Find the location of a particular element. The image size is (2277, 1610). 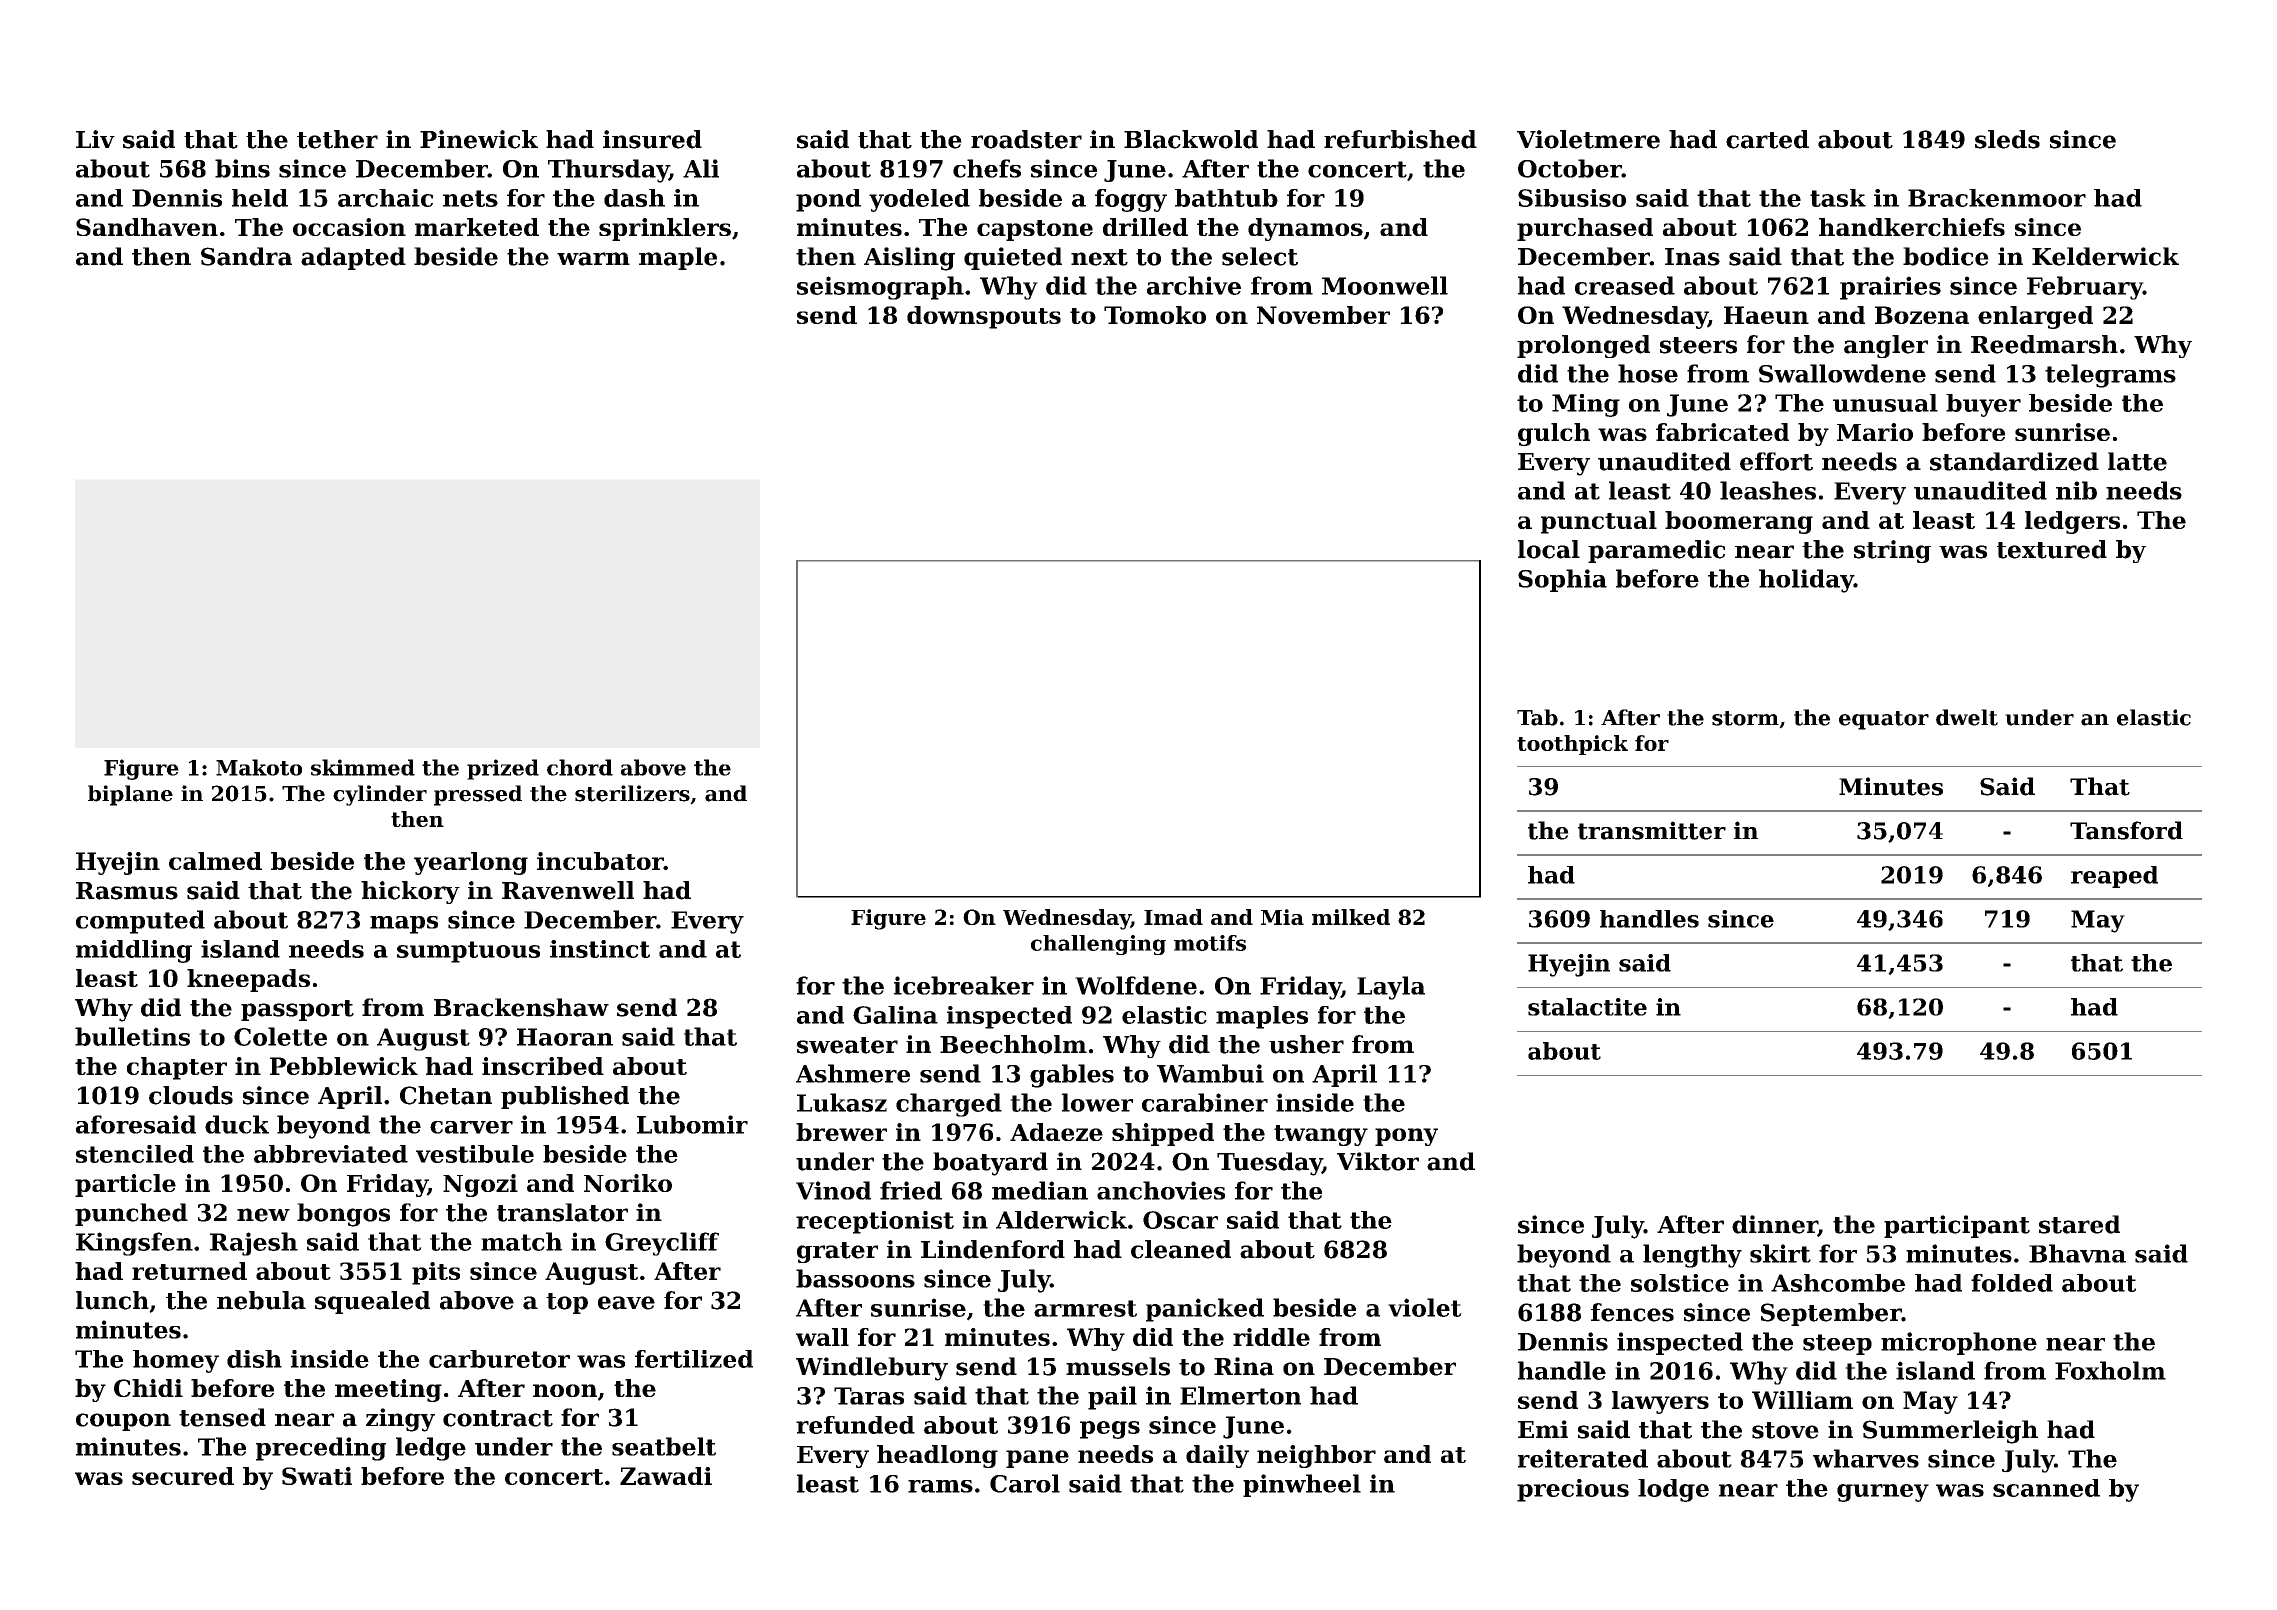

refurbished is located at coordinates (1400, 139).
